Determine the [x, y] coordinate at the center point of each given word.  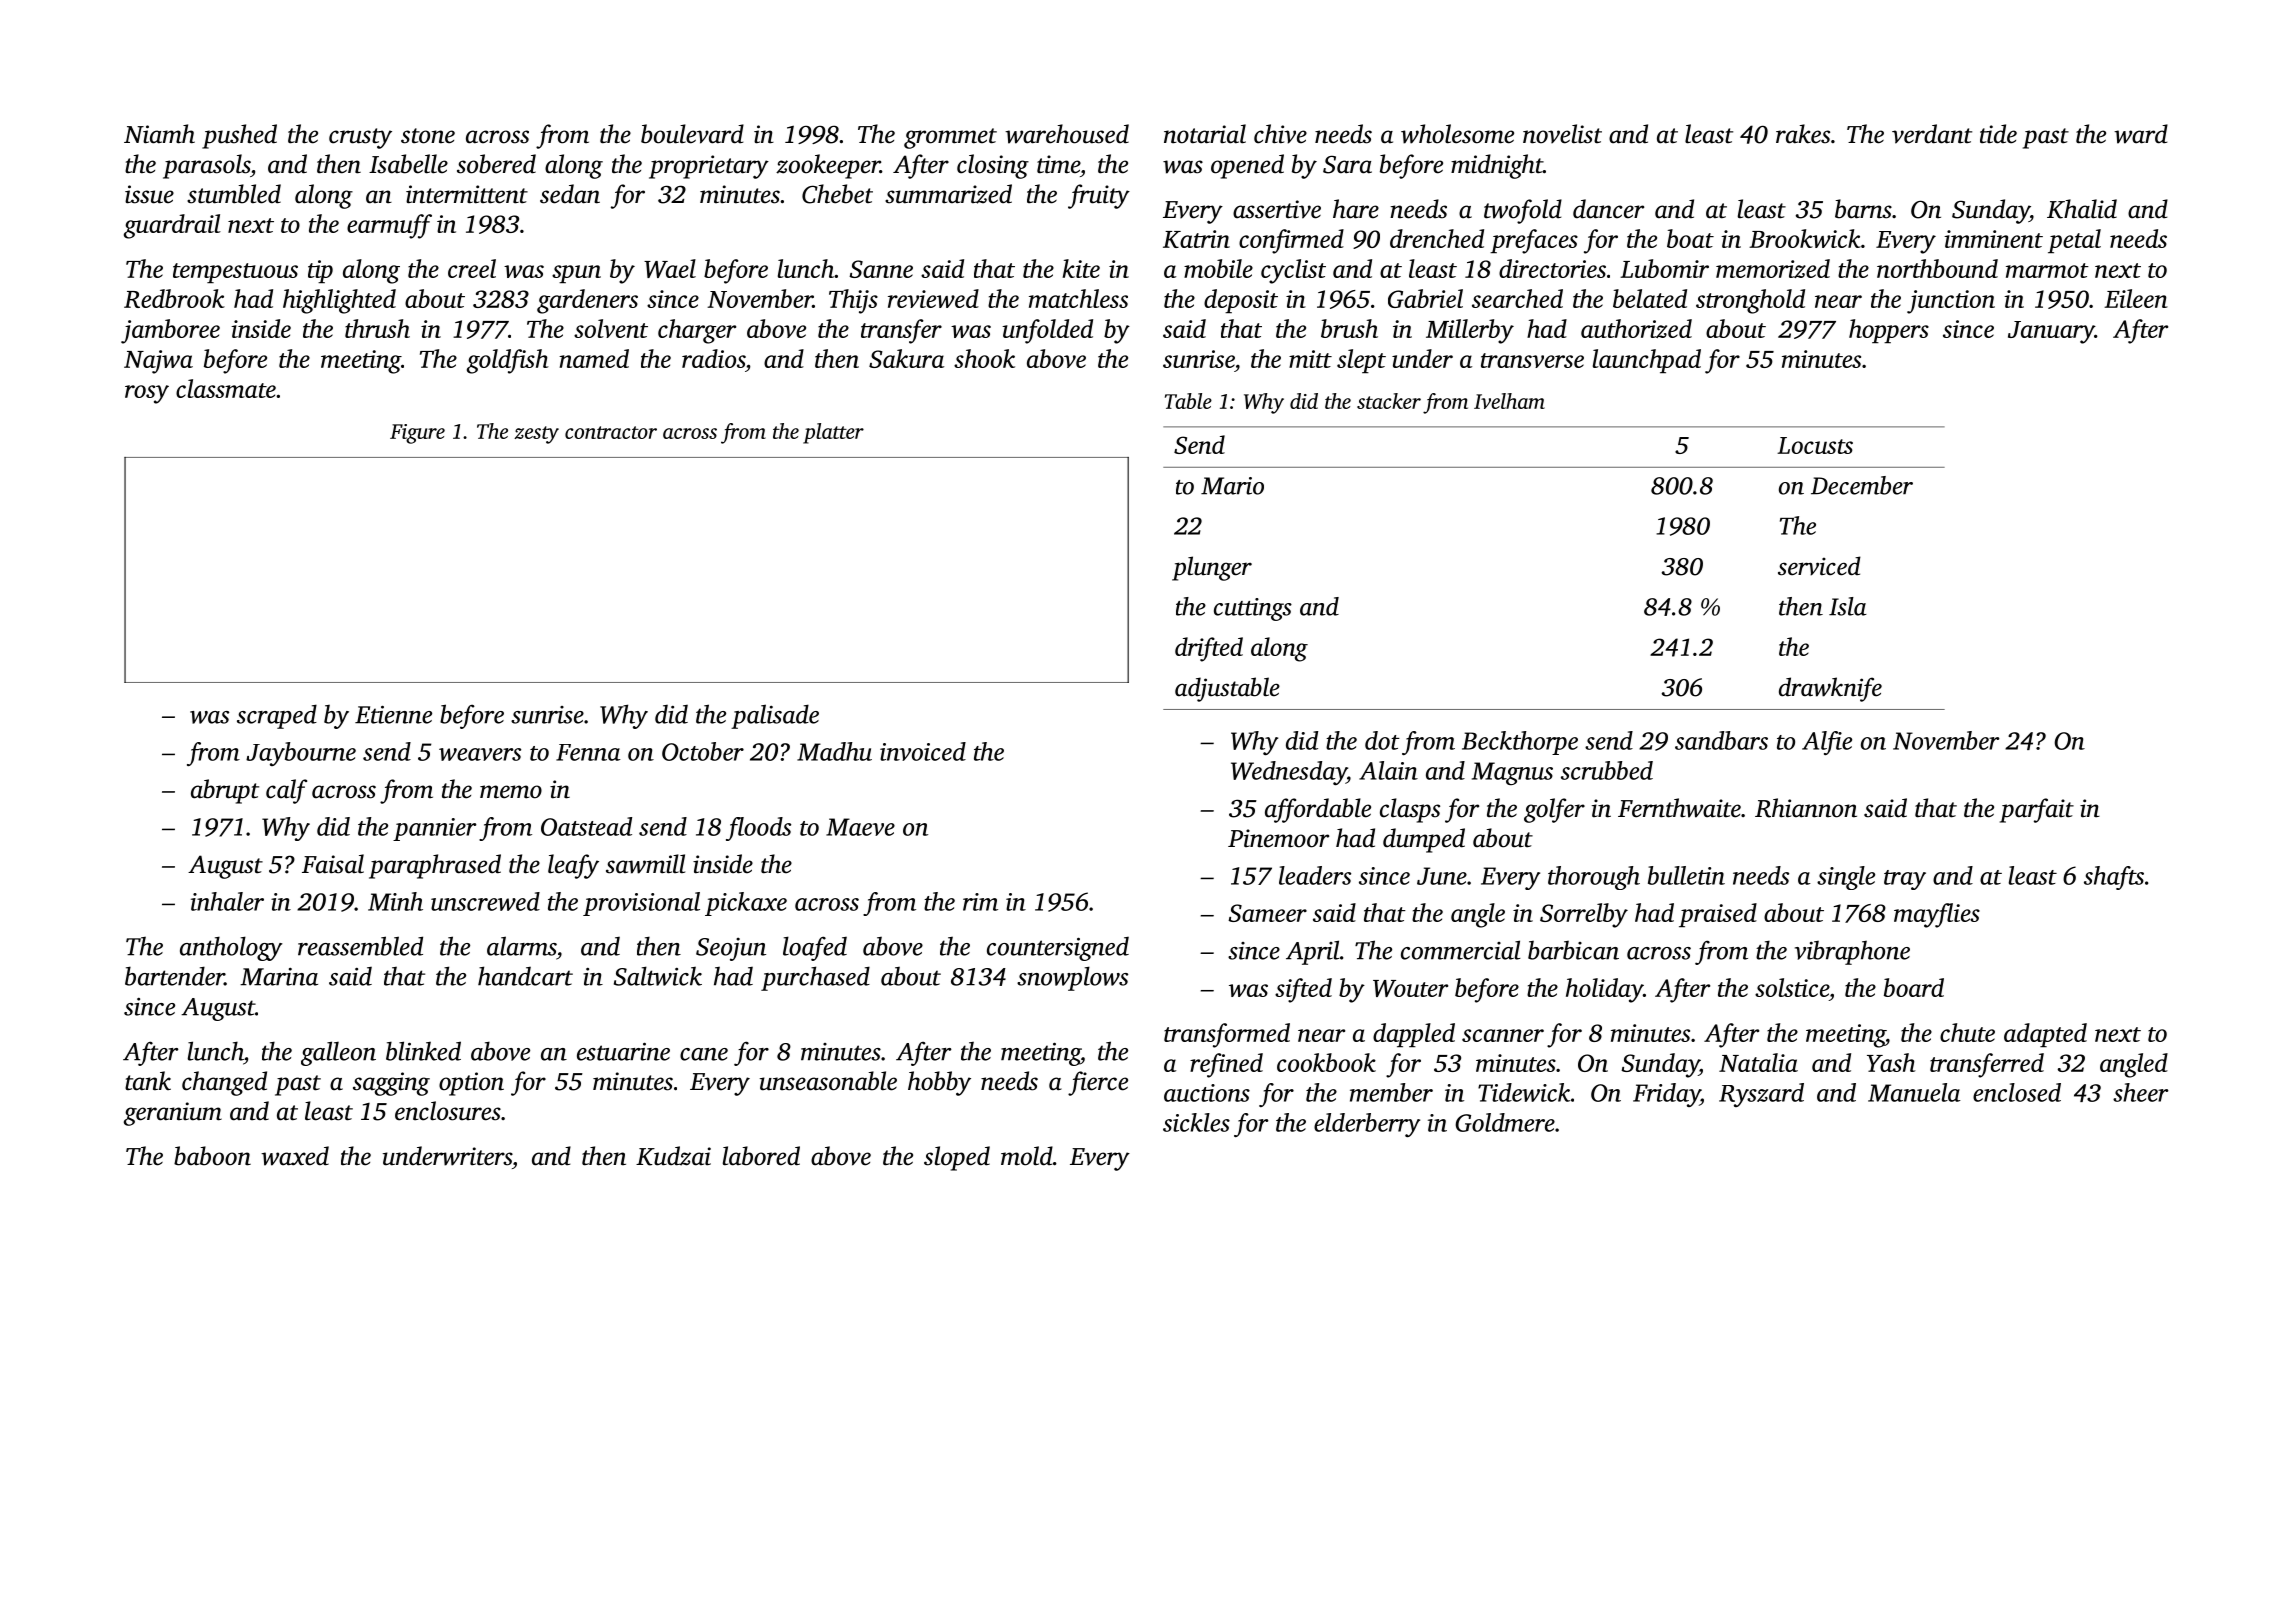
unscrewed [485, 901]
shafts [2114, 878]
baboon [212, 1156]
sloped [957, 1158]
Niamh [159, 134]
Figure [417, 434]
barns [1863, 209]
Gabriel [1425, 298]
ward [2141, 134]
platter [833, 433]
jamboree [170, 331]
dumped [1424, 840]
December [1862, 485]
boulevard [692, 134]
